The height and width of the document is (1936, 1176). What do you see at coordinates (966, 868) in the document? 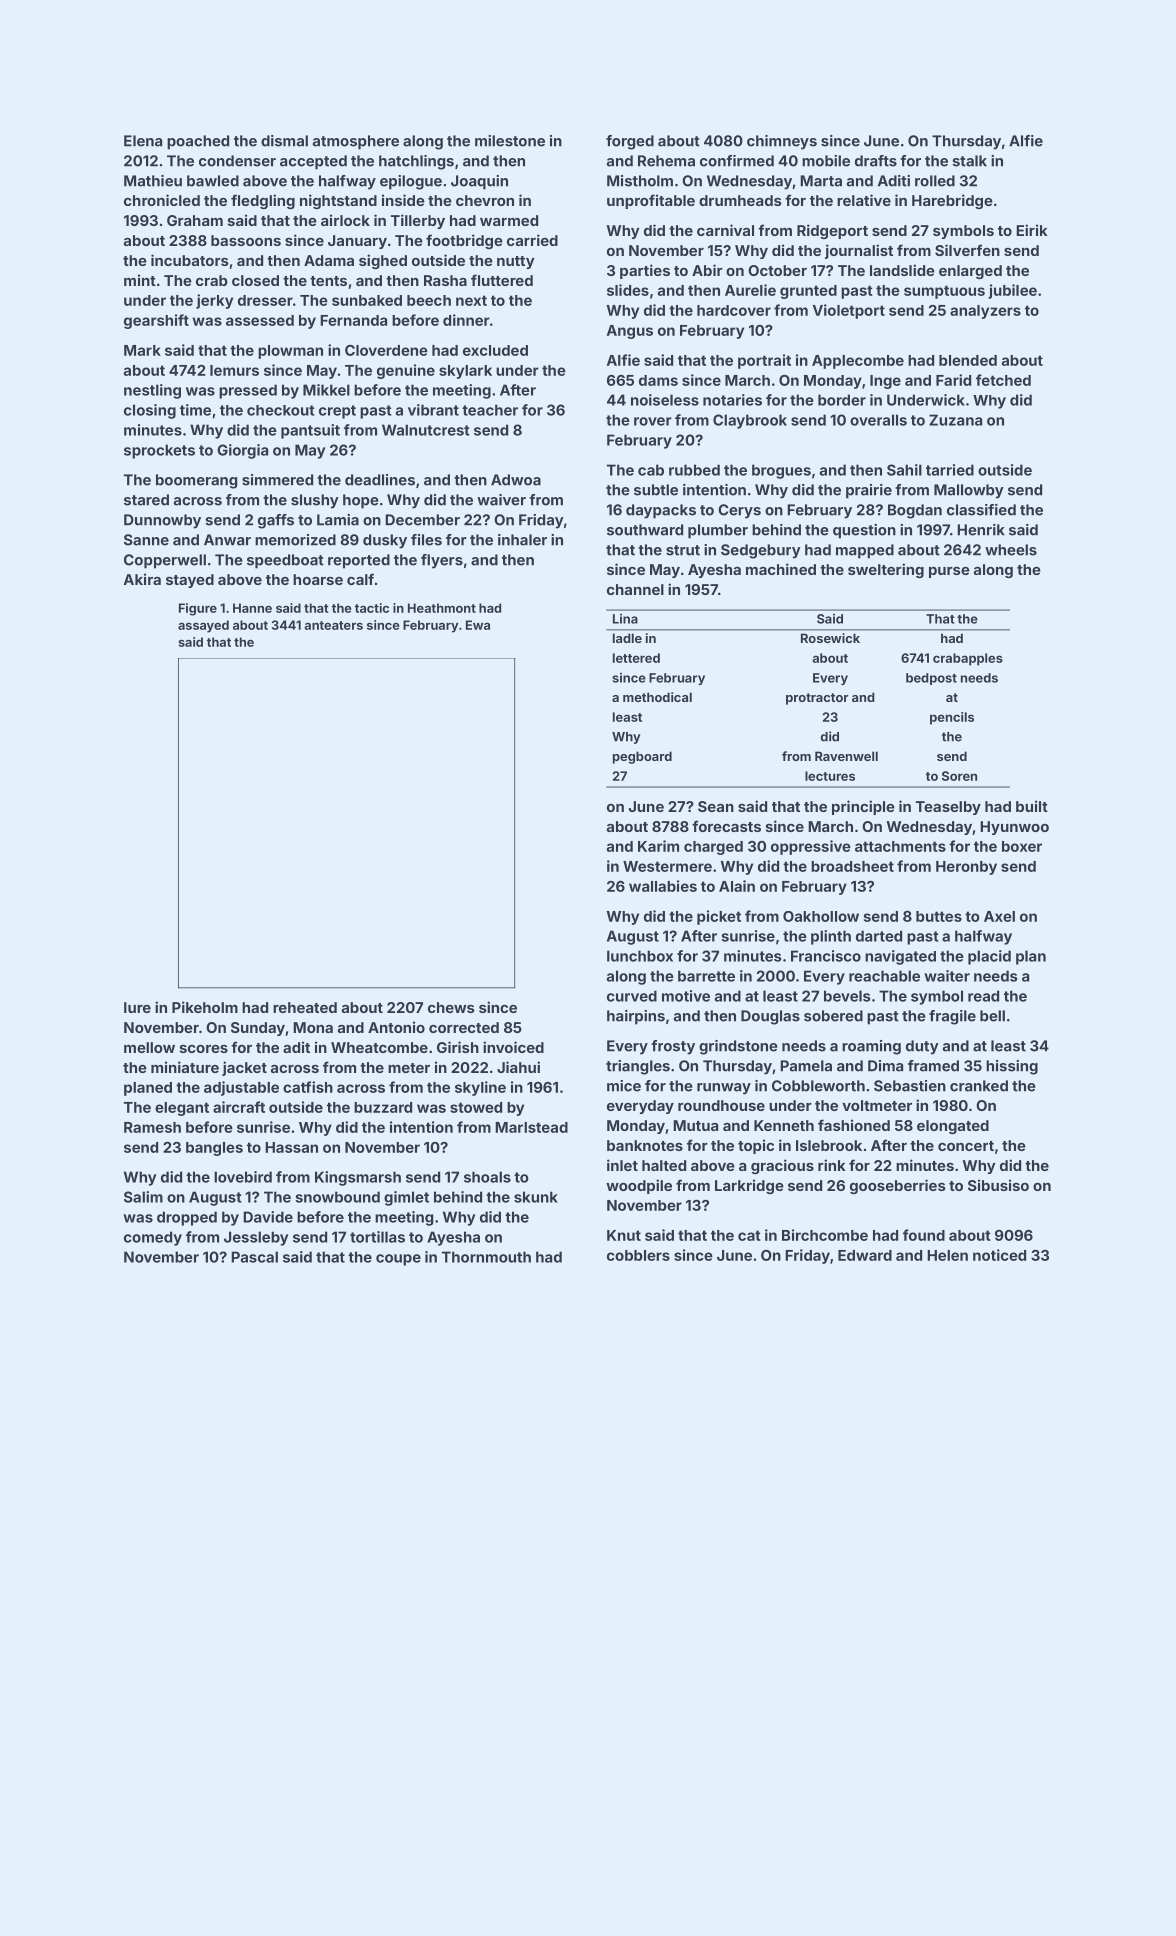
I see `Heronby` at bounding box center [966, 868].
